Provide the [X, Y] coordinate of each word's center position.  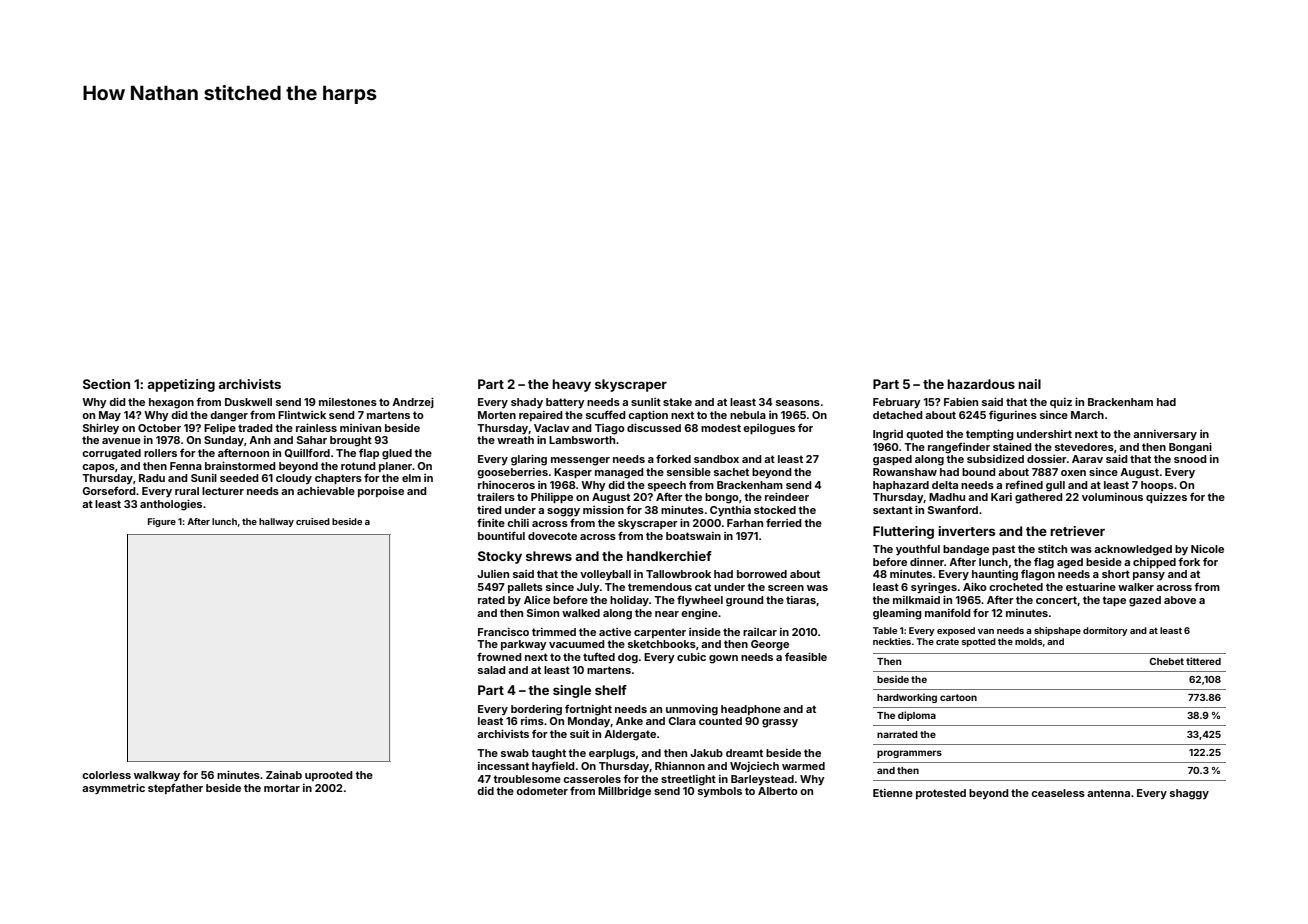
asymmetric [113, 789]
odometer [542, 791]
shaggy [1189, 794]
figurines [1013, 416]
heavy [571, 385]
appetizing [181, 385]
